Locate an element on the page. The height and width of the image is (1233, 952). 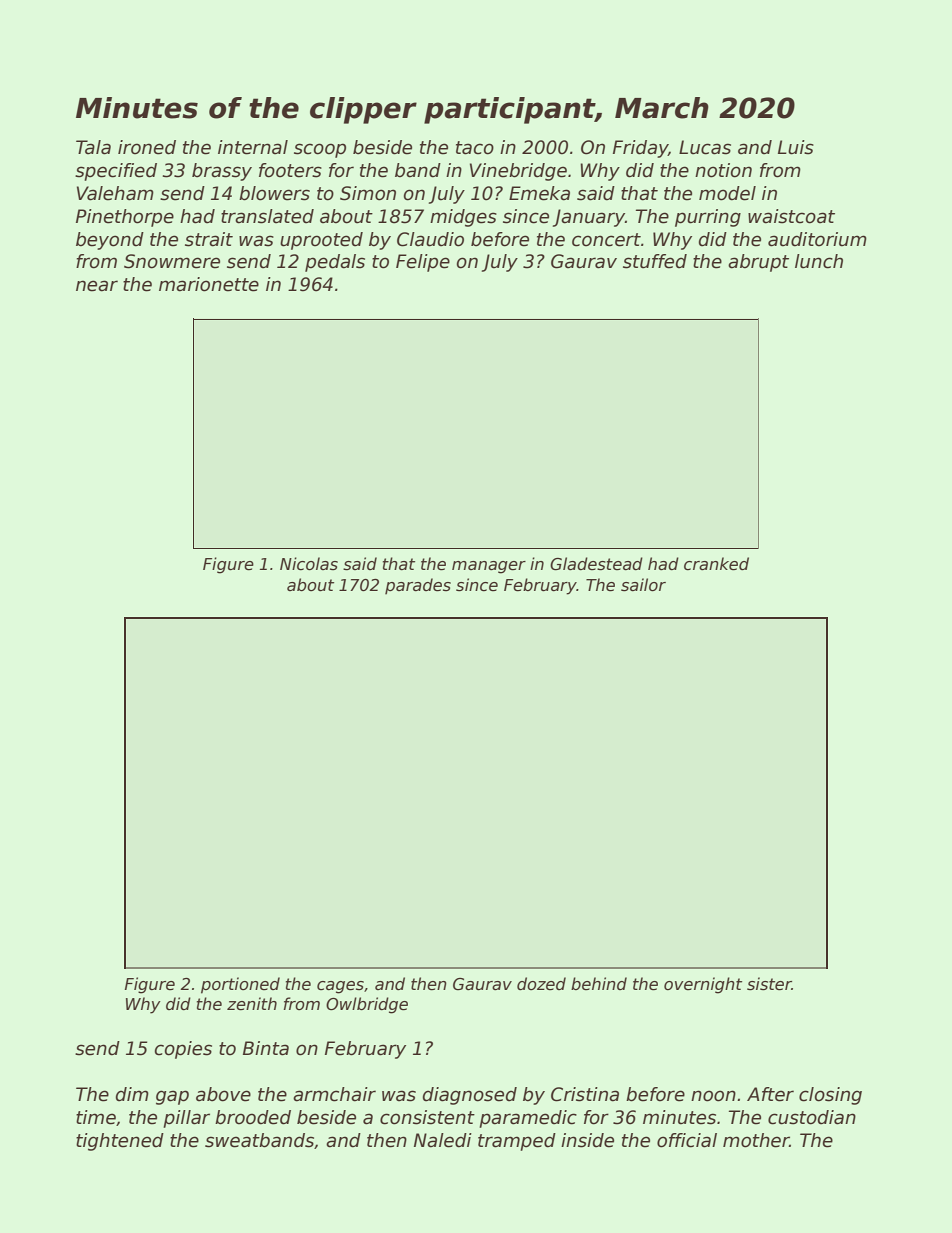
tightened is located at coordinates (120, 1142).
